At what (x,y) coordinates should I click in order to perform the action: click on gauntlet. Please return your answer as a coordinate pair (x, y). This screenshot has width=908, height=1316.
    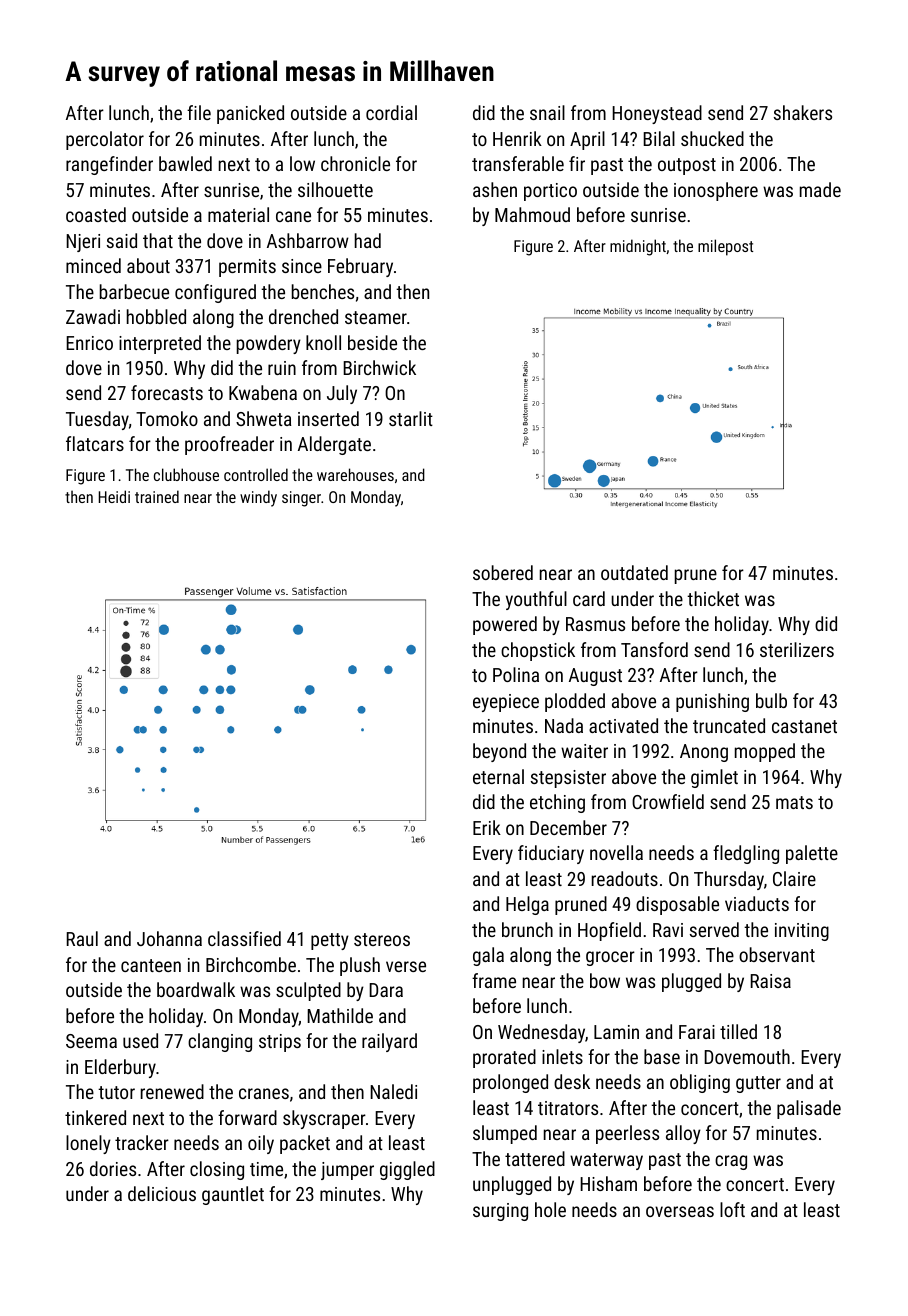
    Looking at the image, I should click on (233, 1195).
